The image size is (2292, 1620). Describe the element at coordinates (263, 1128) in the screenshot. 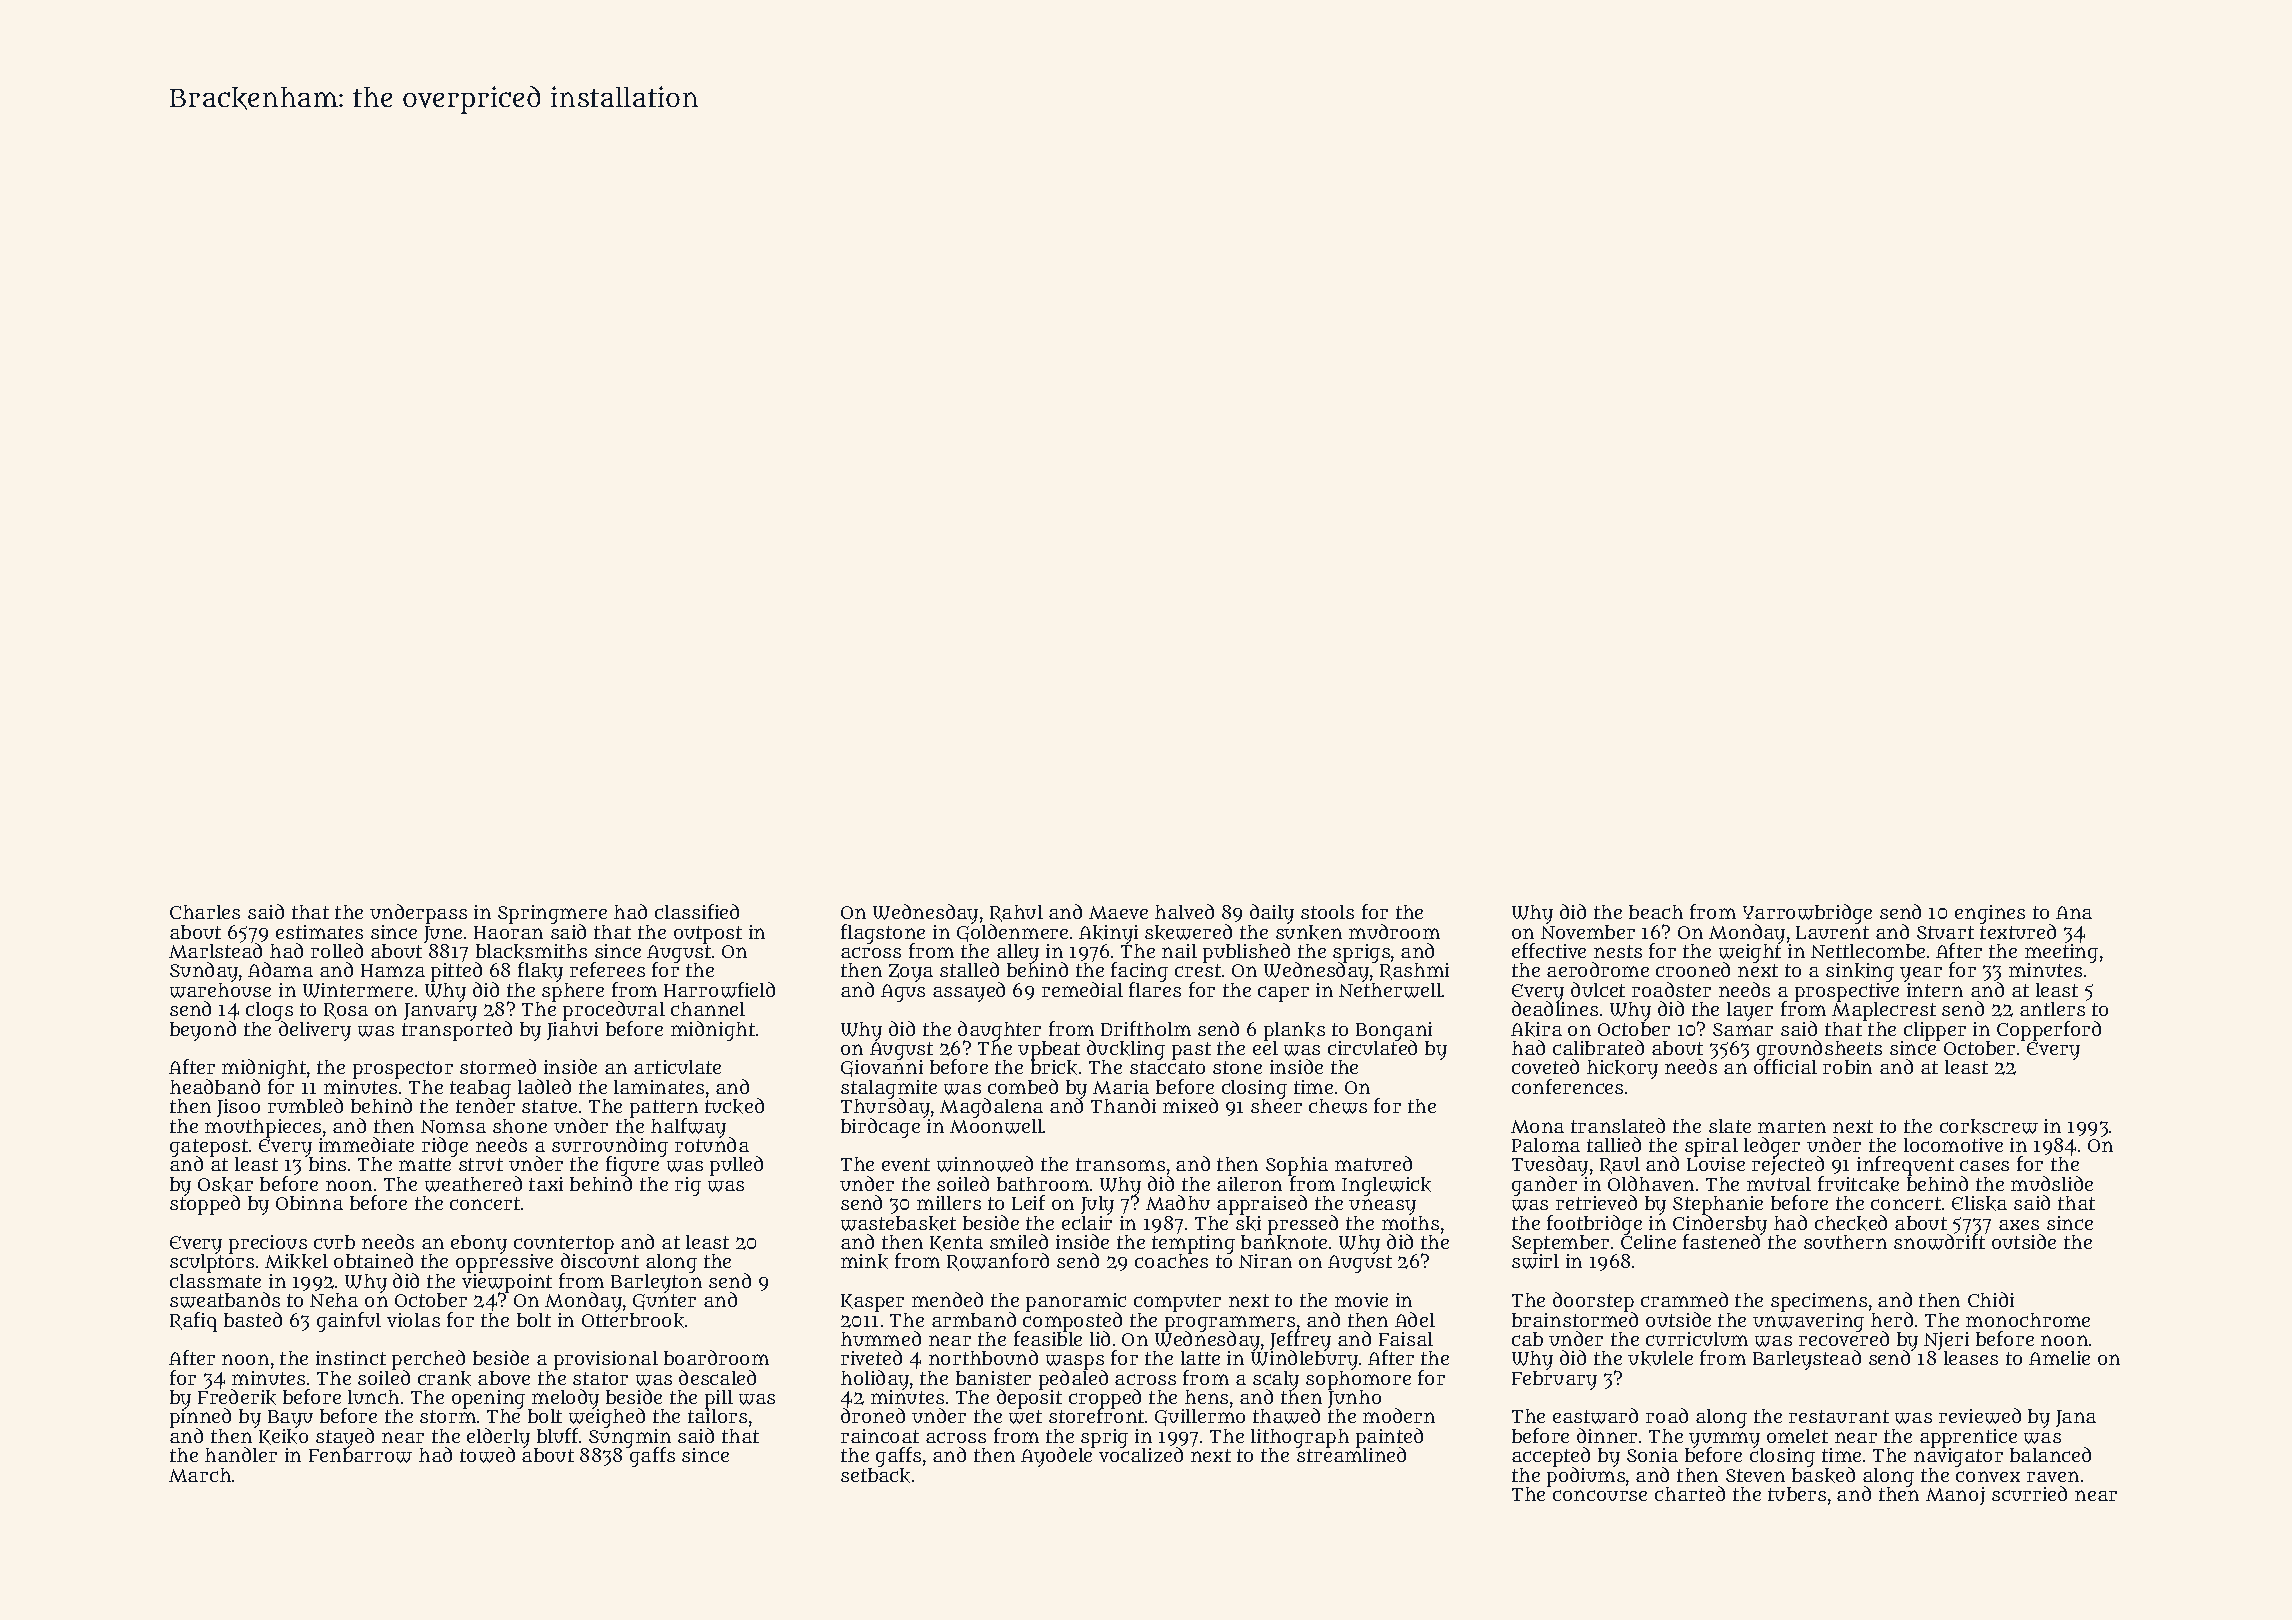

I see `mouthpieces` at that location.
